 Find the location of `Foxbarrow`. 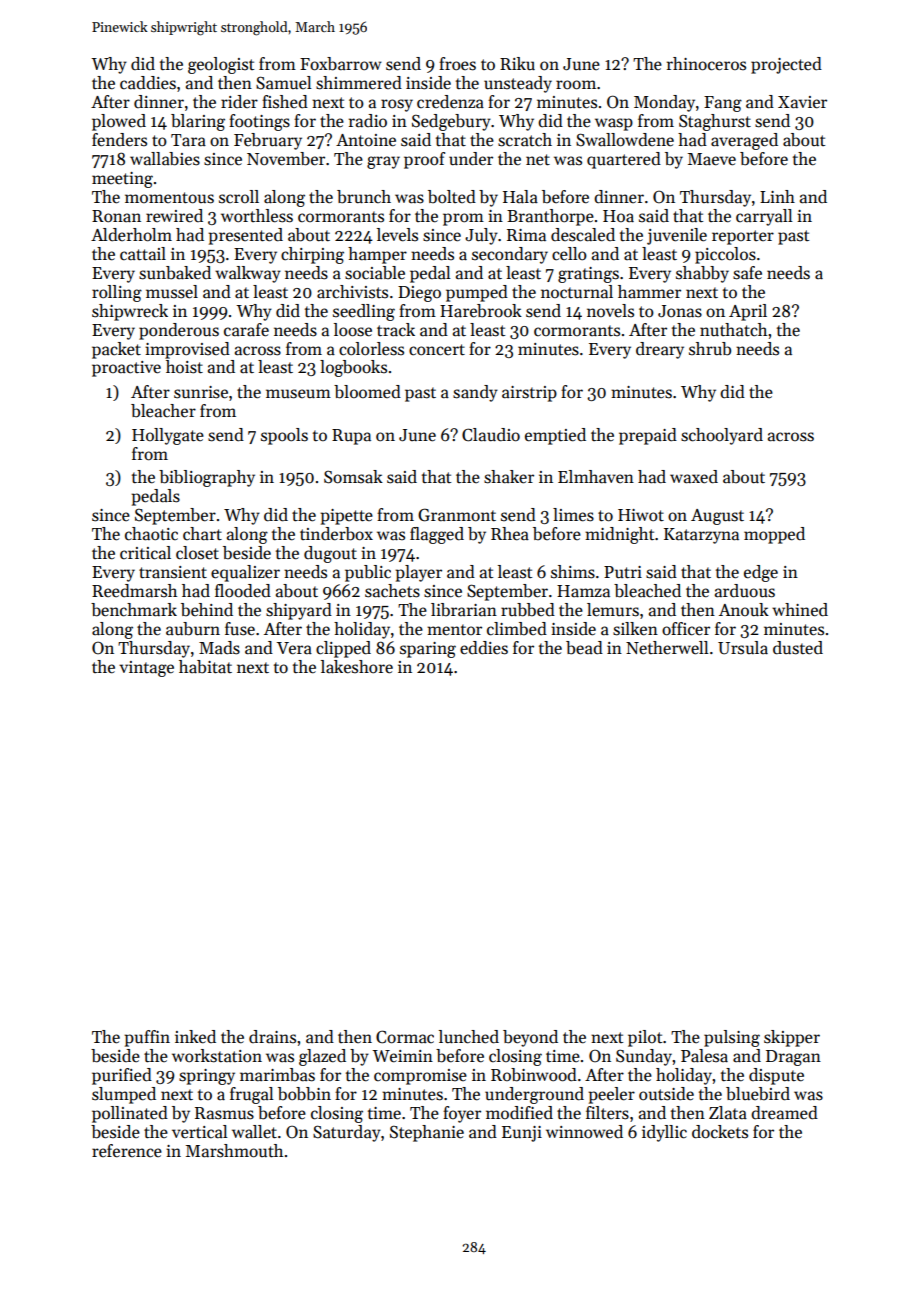

Foxbarrow is located at coordinates (341, 64).
